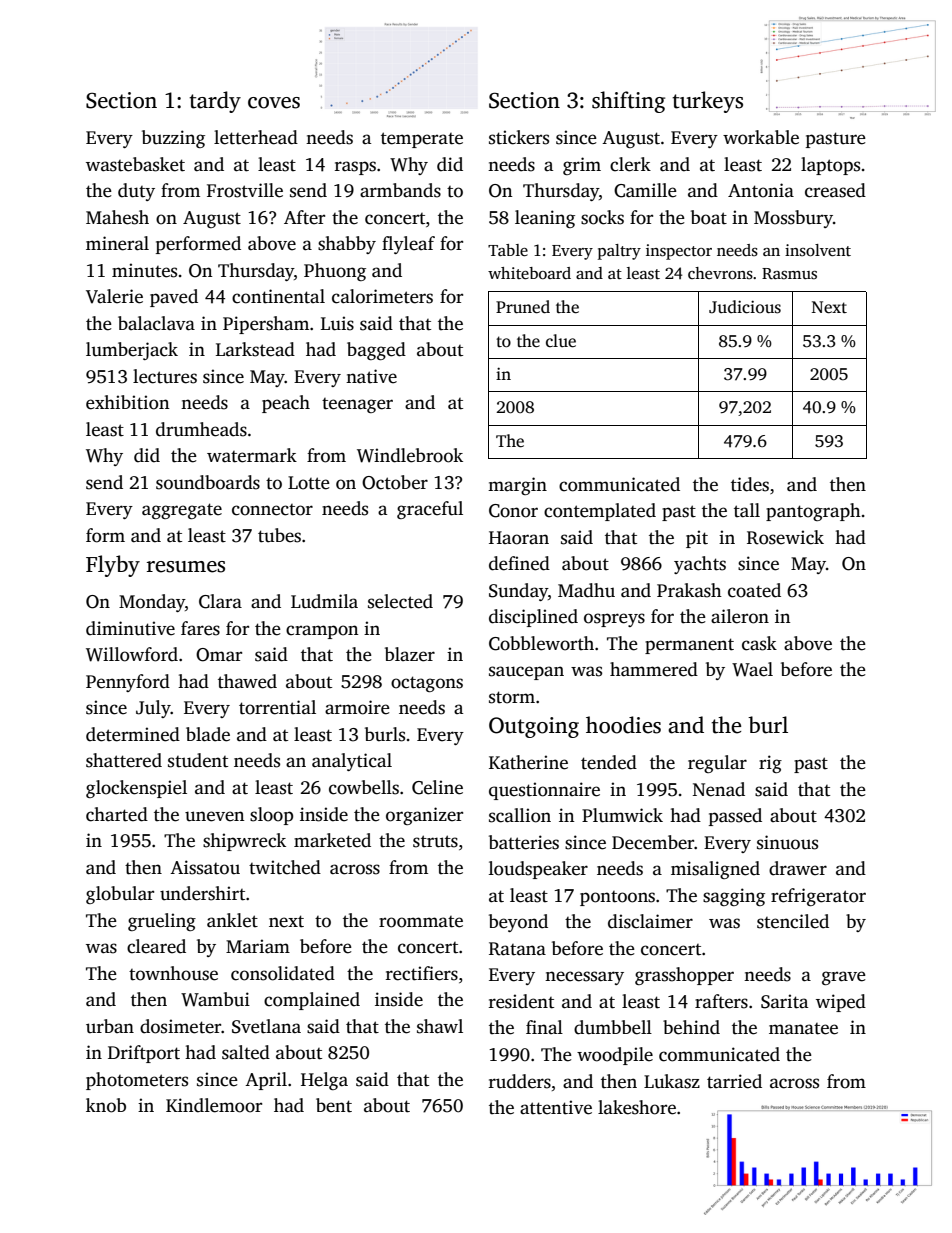 The image size is (952, 1233). Describe the element at coordinates (556, 1107) in the screenshot. I see `attentive` at that location.
